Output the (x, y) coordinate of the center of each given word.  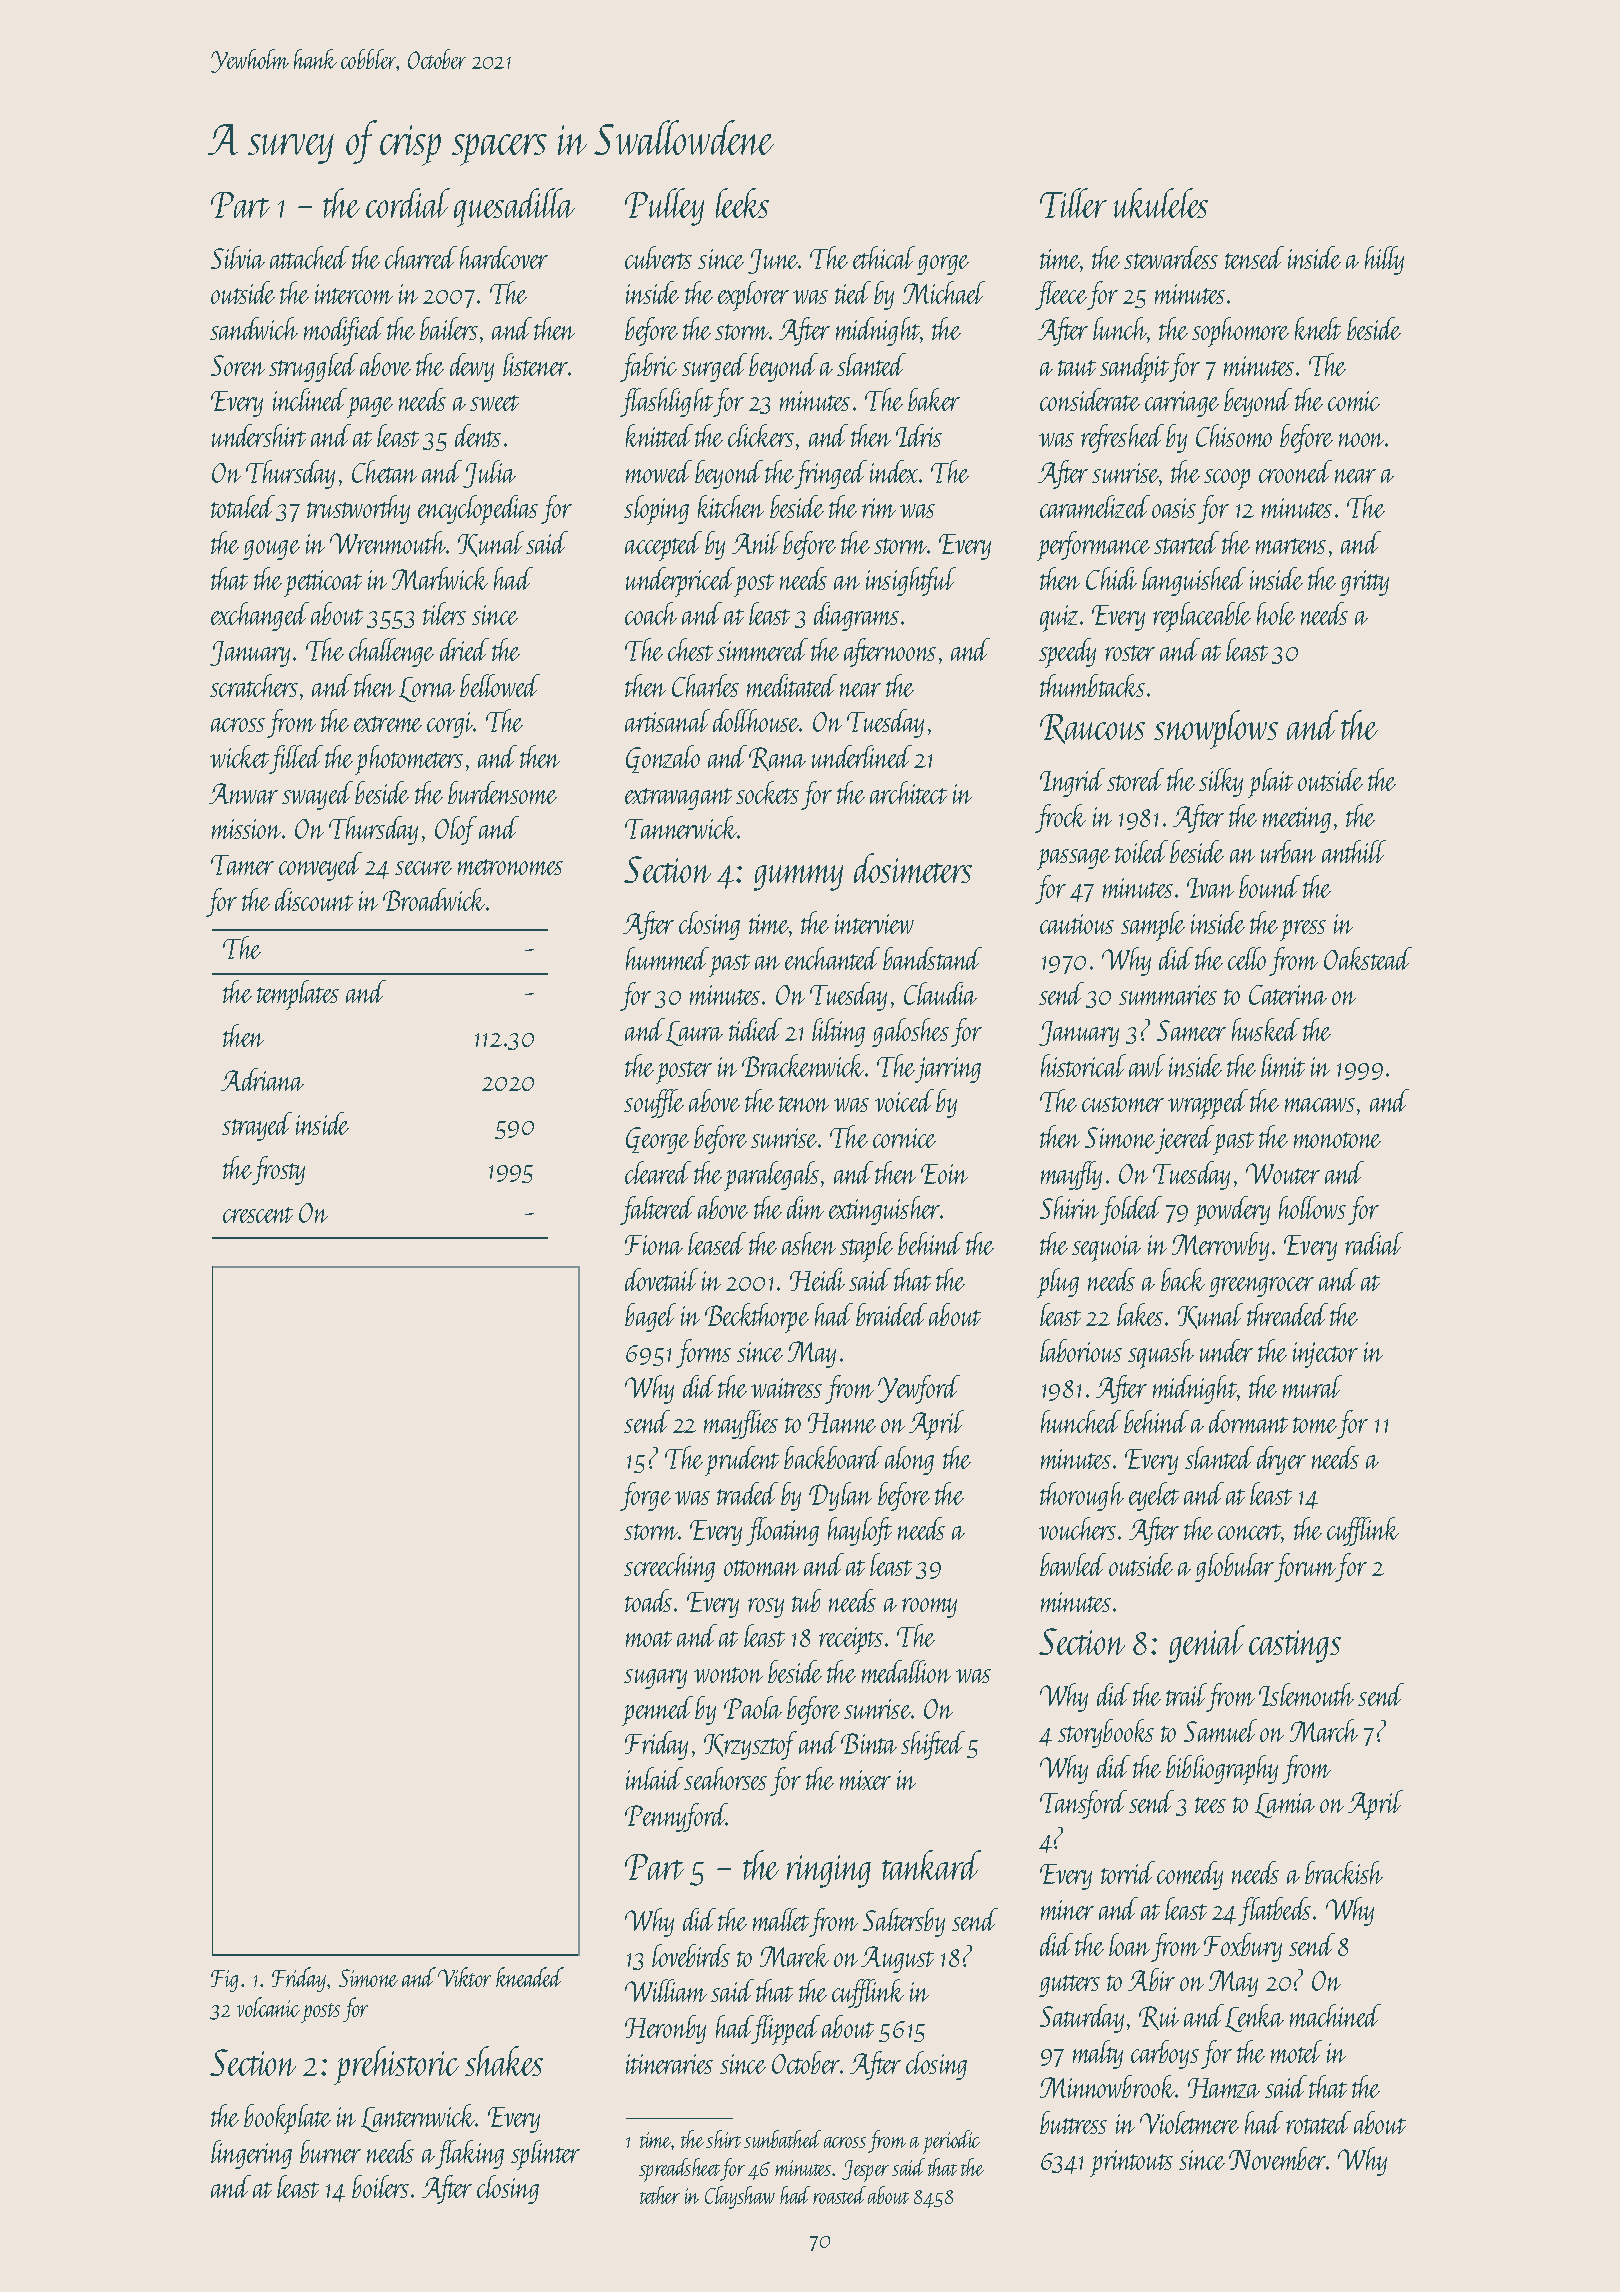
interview (874, 924)
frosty (278, 1170)
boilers (380, 2186)
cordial (408, 203)
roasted (839, 2195)
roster (1130, 653)
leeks (742, 203)
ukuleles (1161, 203)
